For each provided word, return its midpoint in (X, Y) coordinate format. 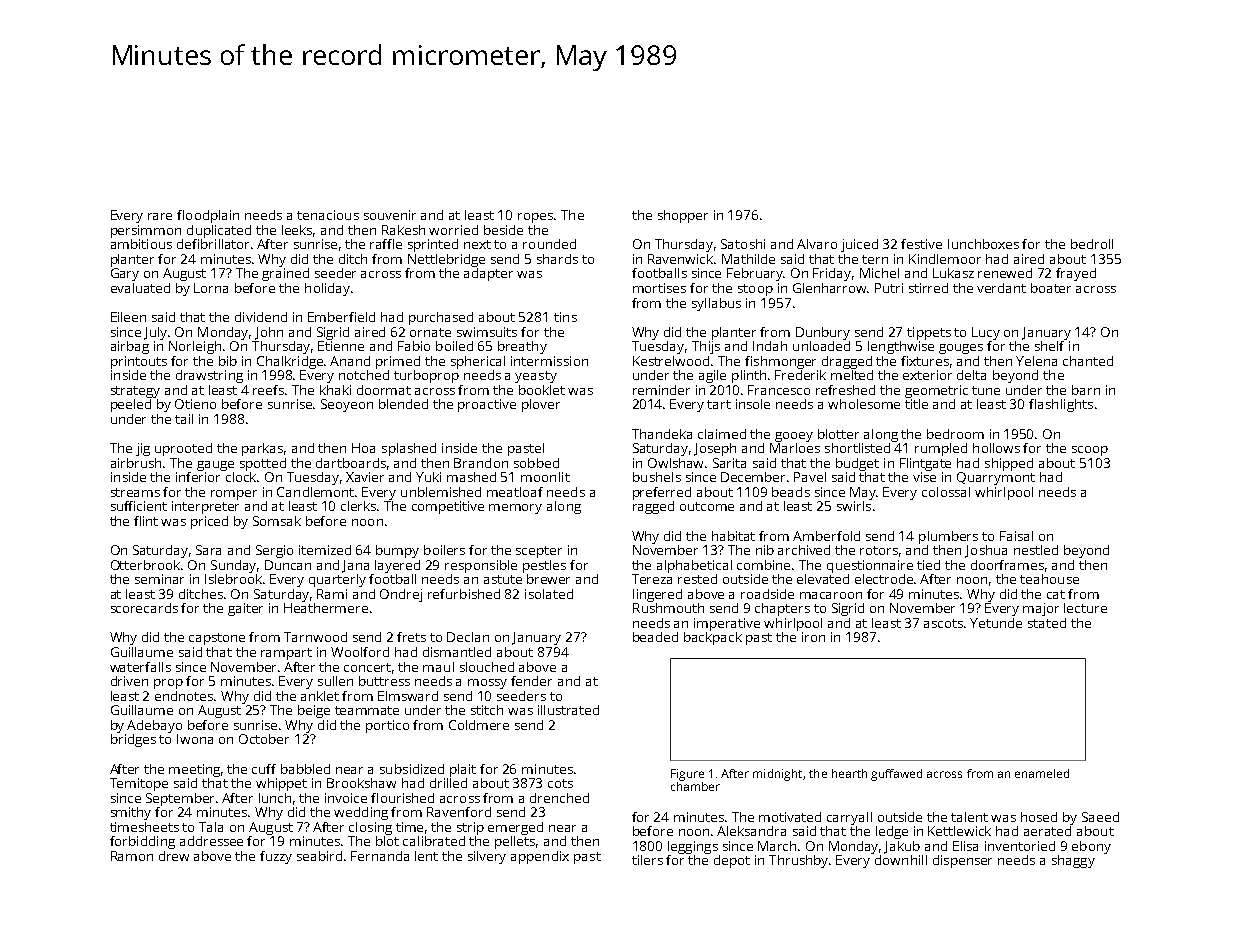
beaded (655, 637)
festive (921, 244)
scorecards (144, 608)
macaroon (831, 595)
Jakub (902, 847)
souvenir (390, 215)
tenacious (328, 215)
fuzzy (276, 857)
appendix (540, 857)
